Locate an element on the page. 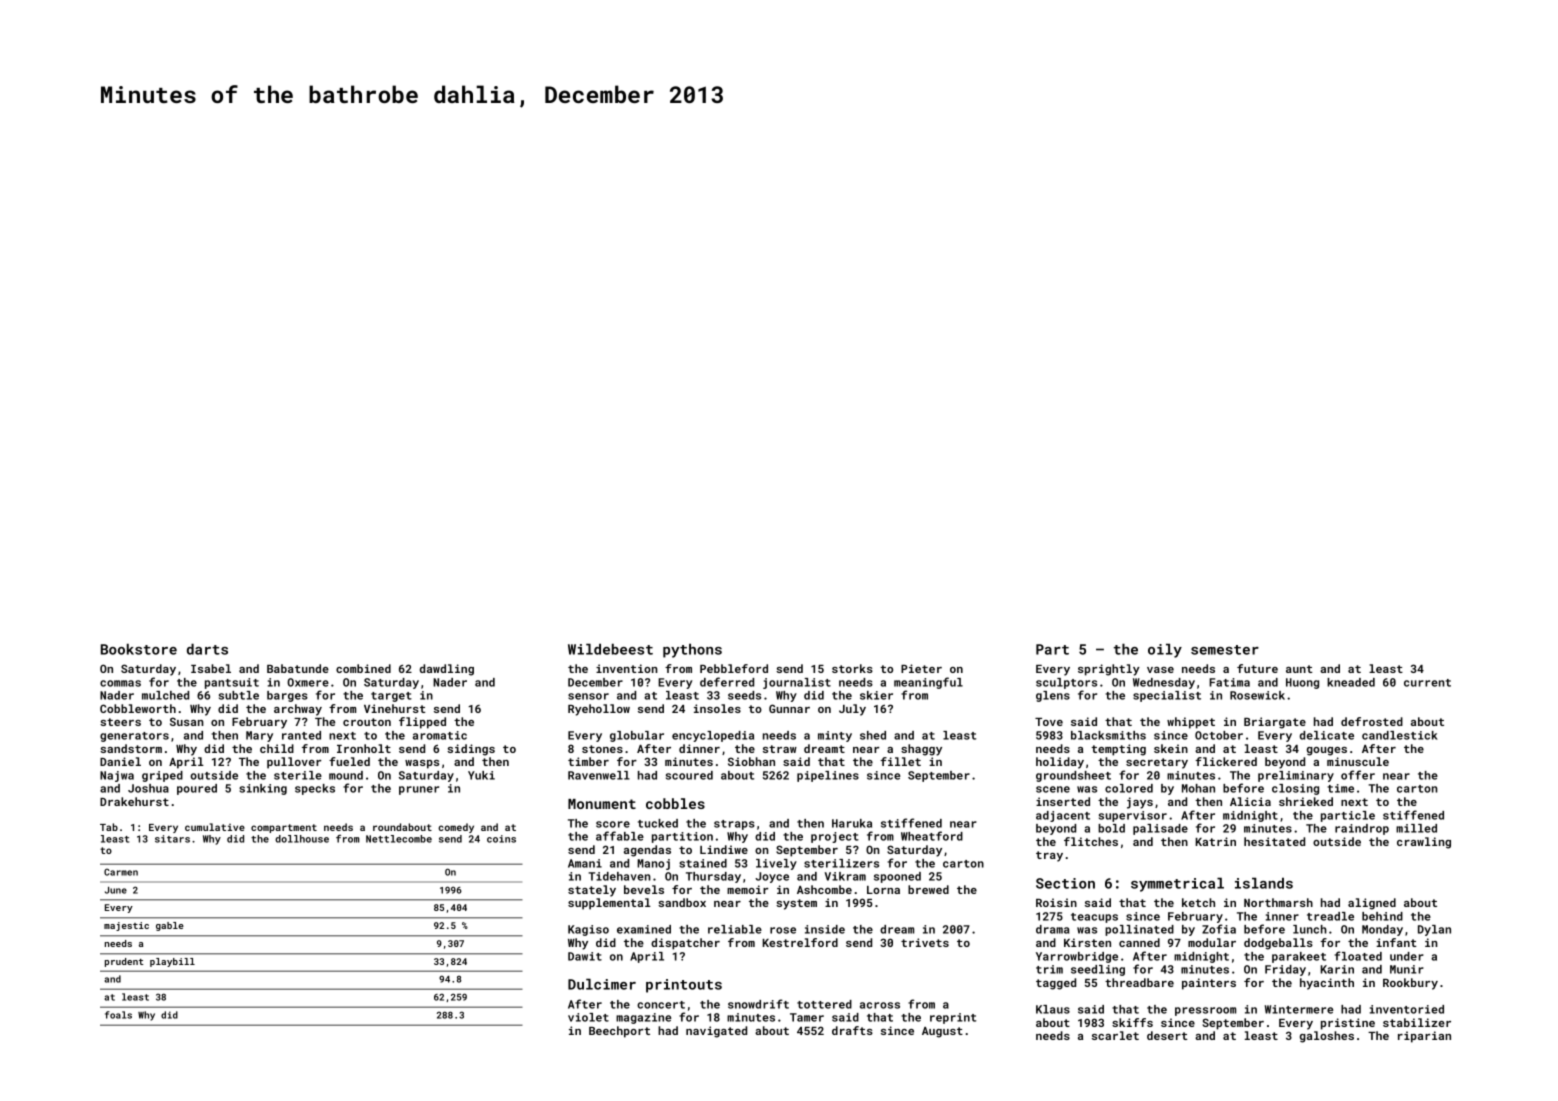 Image resolution: width=1558 pixels, height=1101 pixels. July is located at coordinates (852, 710).
